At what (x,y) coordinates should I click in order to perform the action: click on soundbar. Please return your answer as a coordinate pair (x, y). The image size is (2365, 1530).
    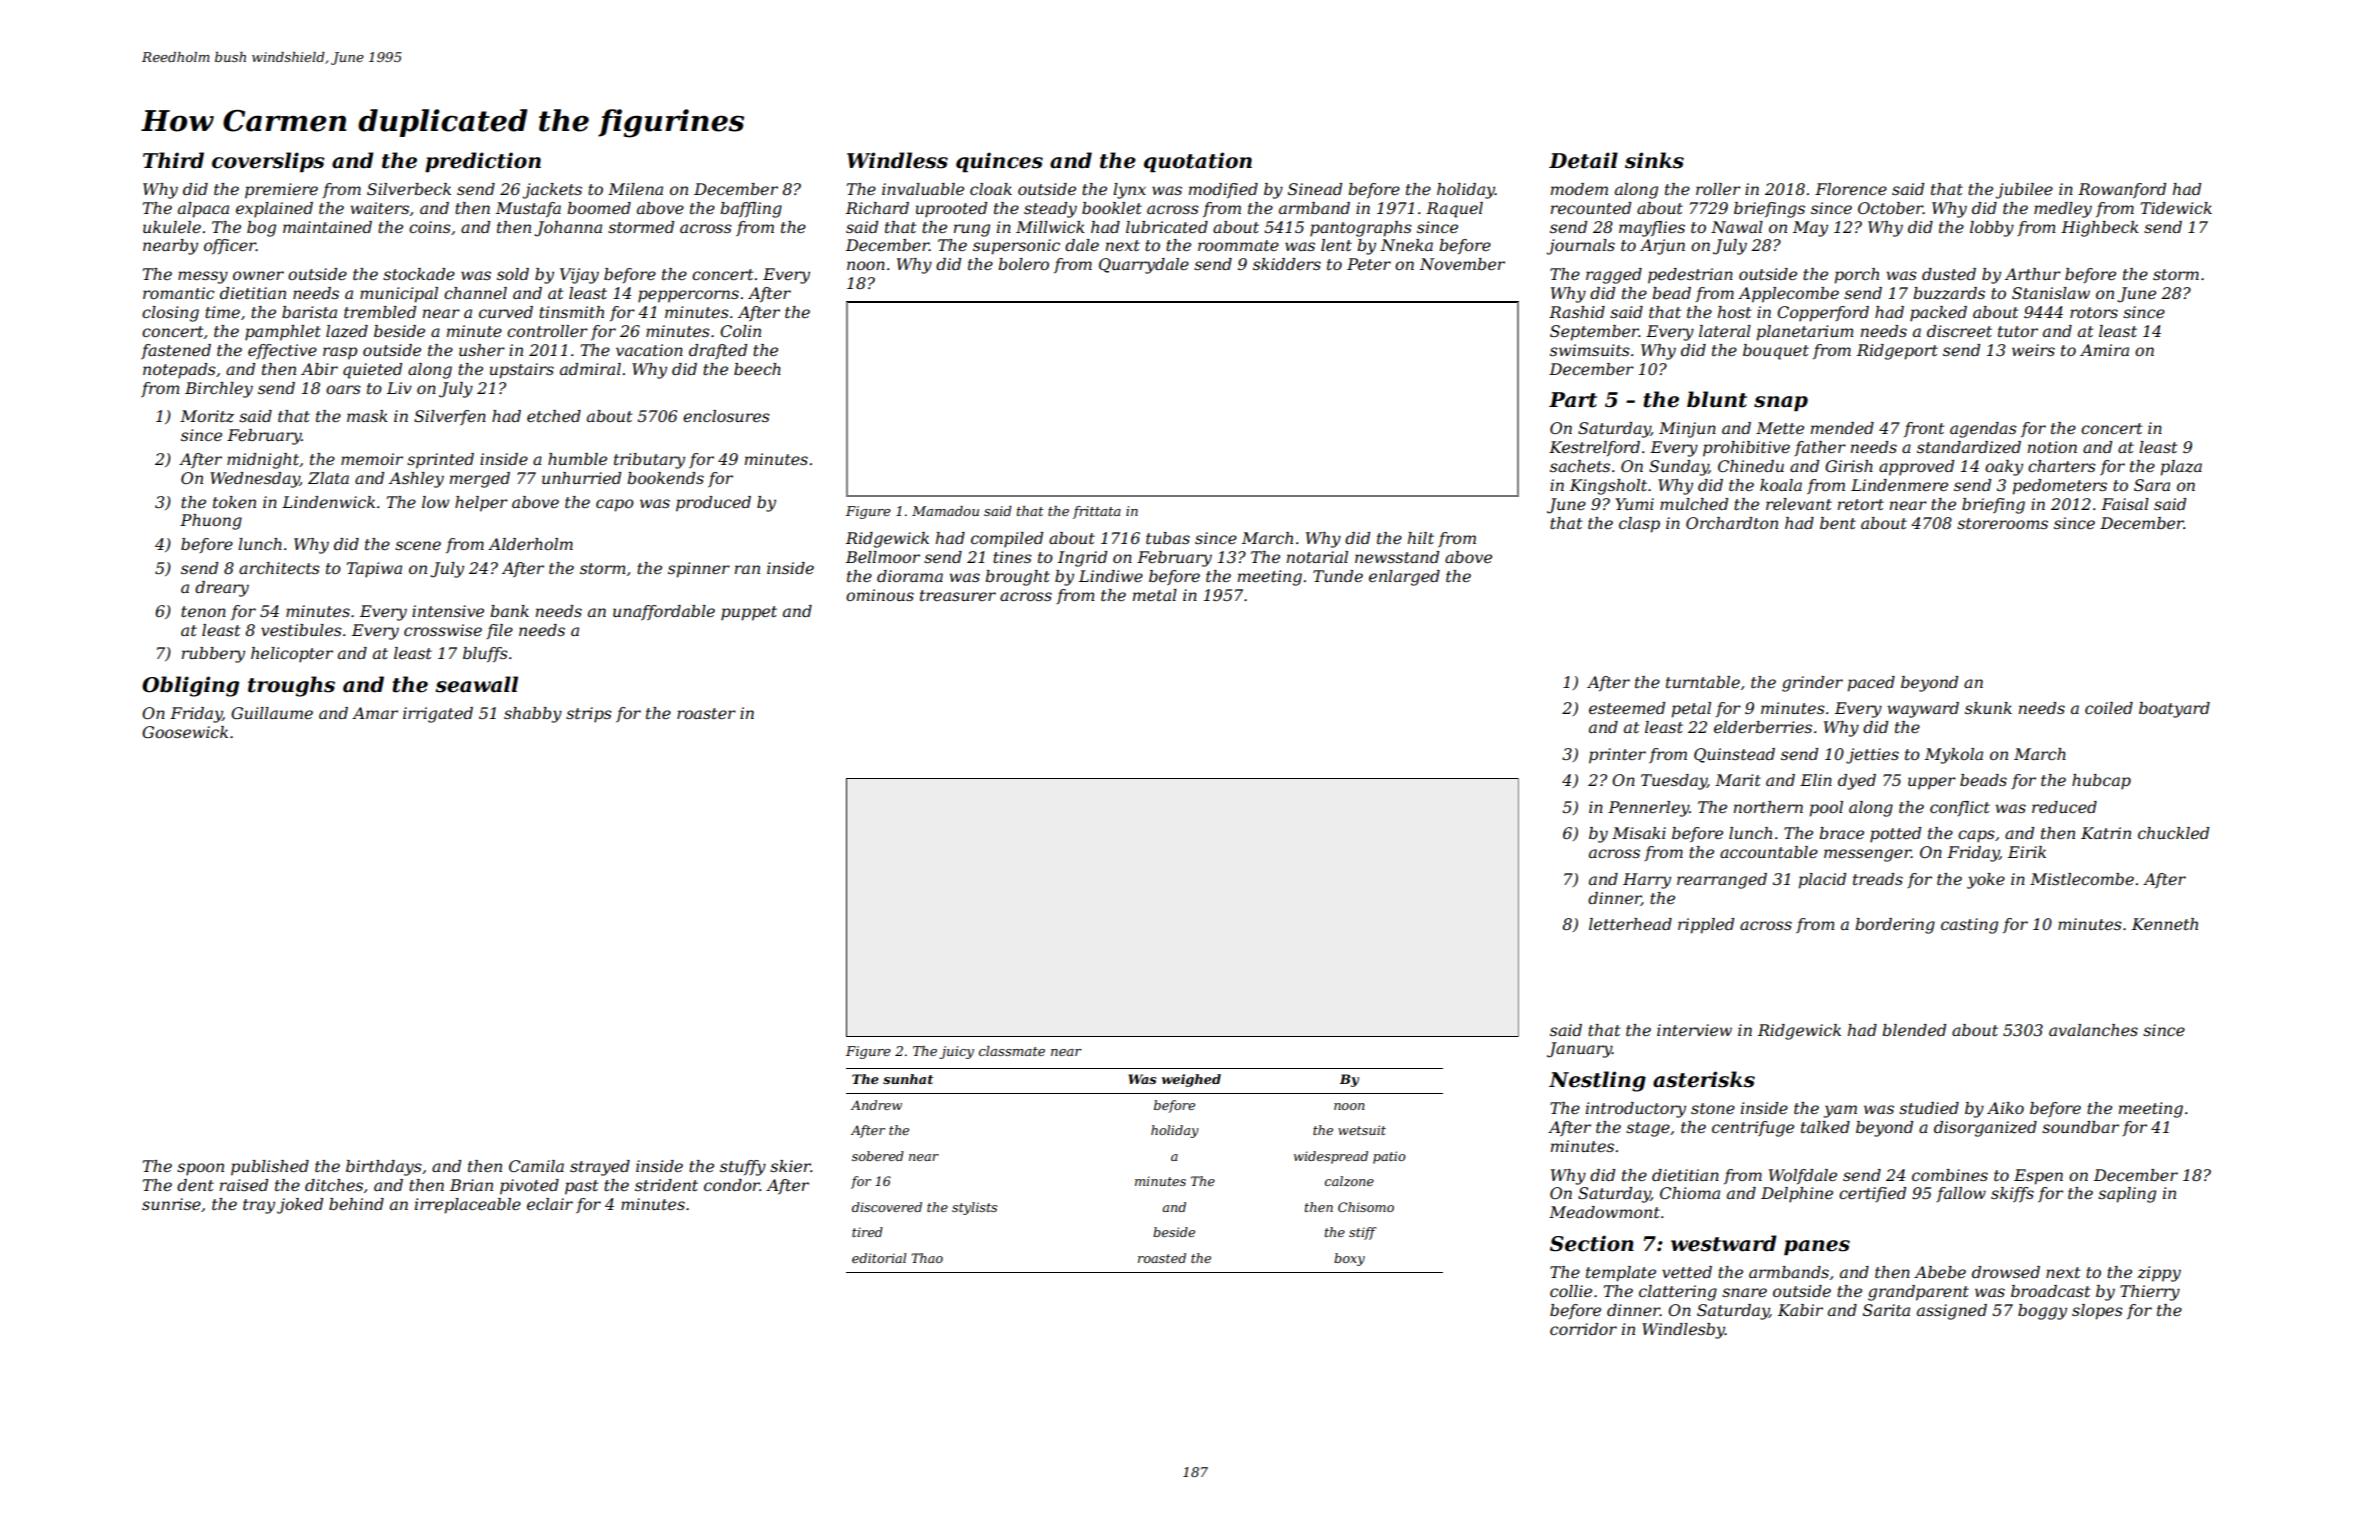
    Looking at the image, I should click on (2080, 1127).
